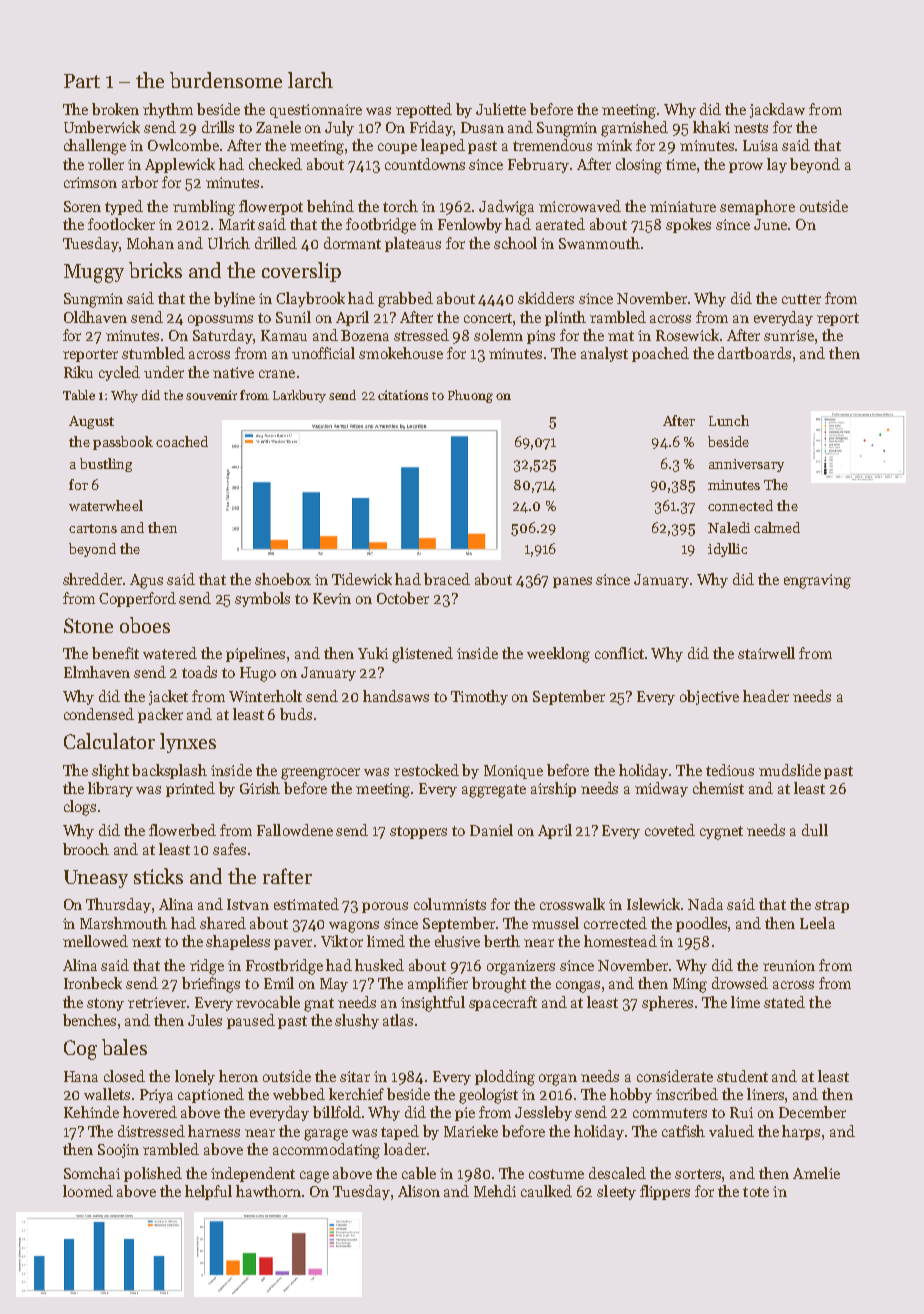 The height and width of the document is (1314, 924). What do you see at coordinates (146, 581) in the document?
I see `Agus` at bounding box center [146, 581].
